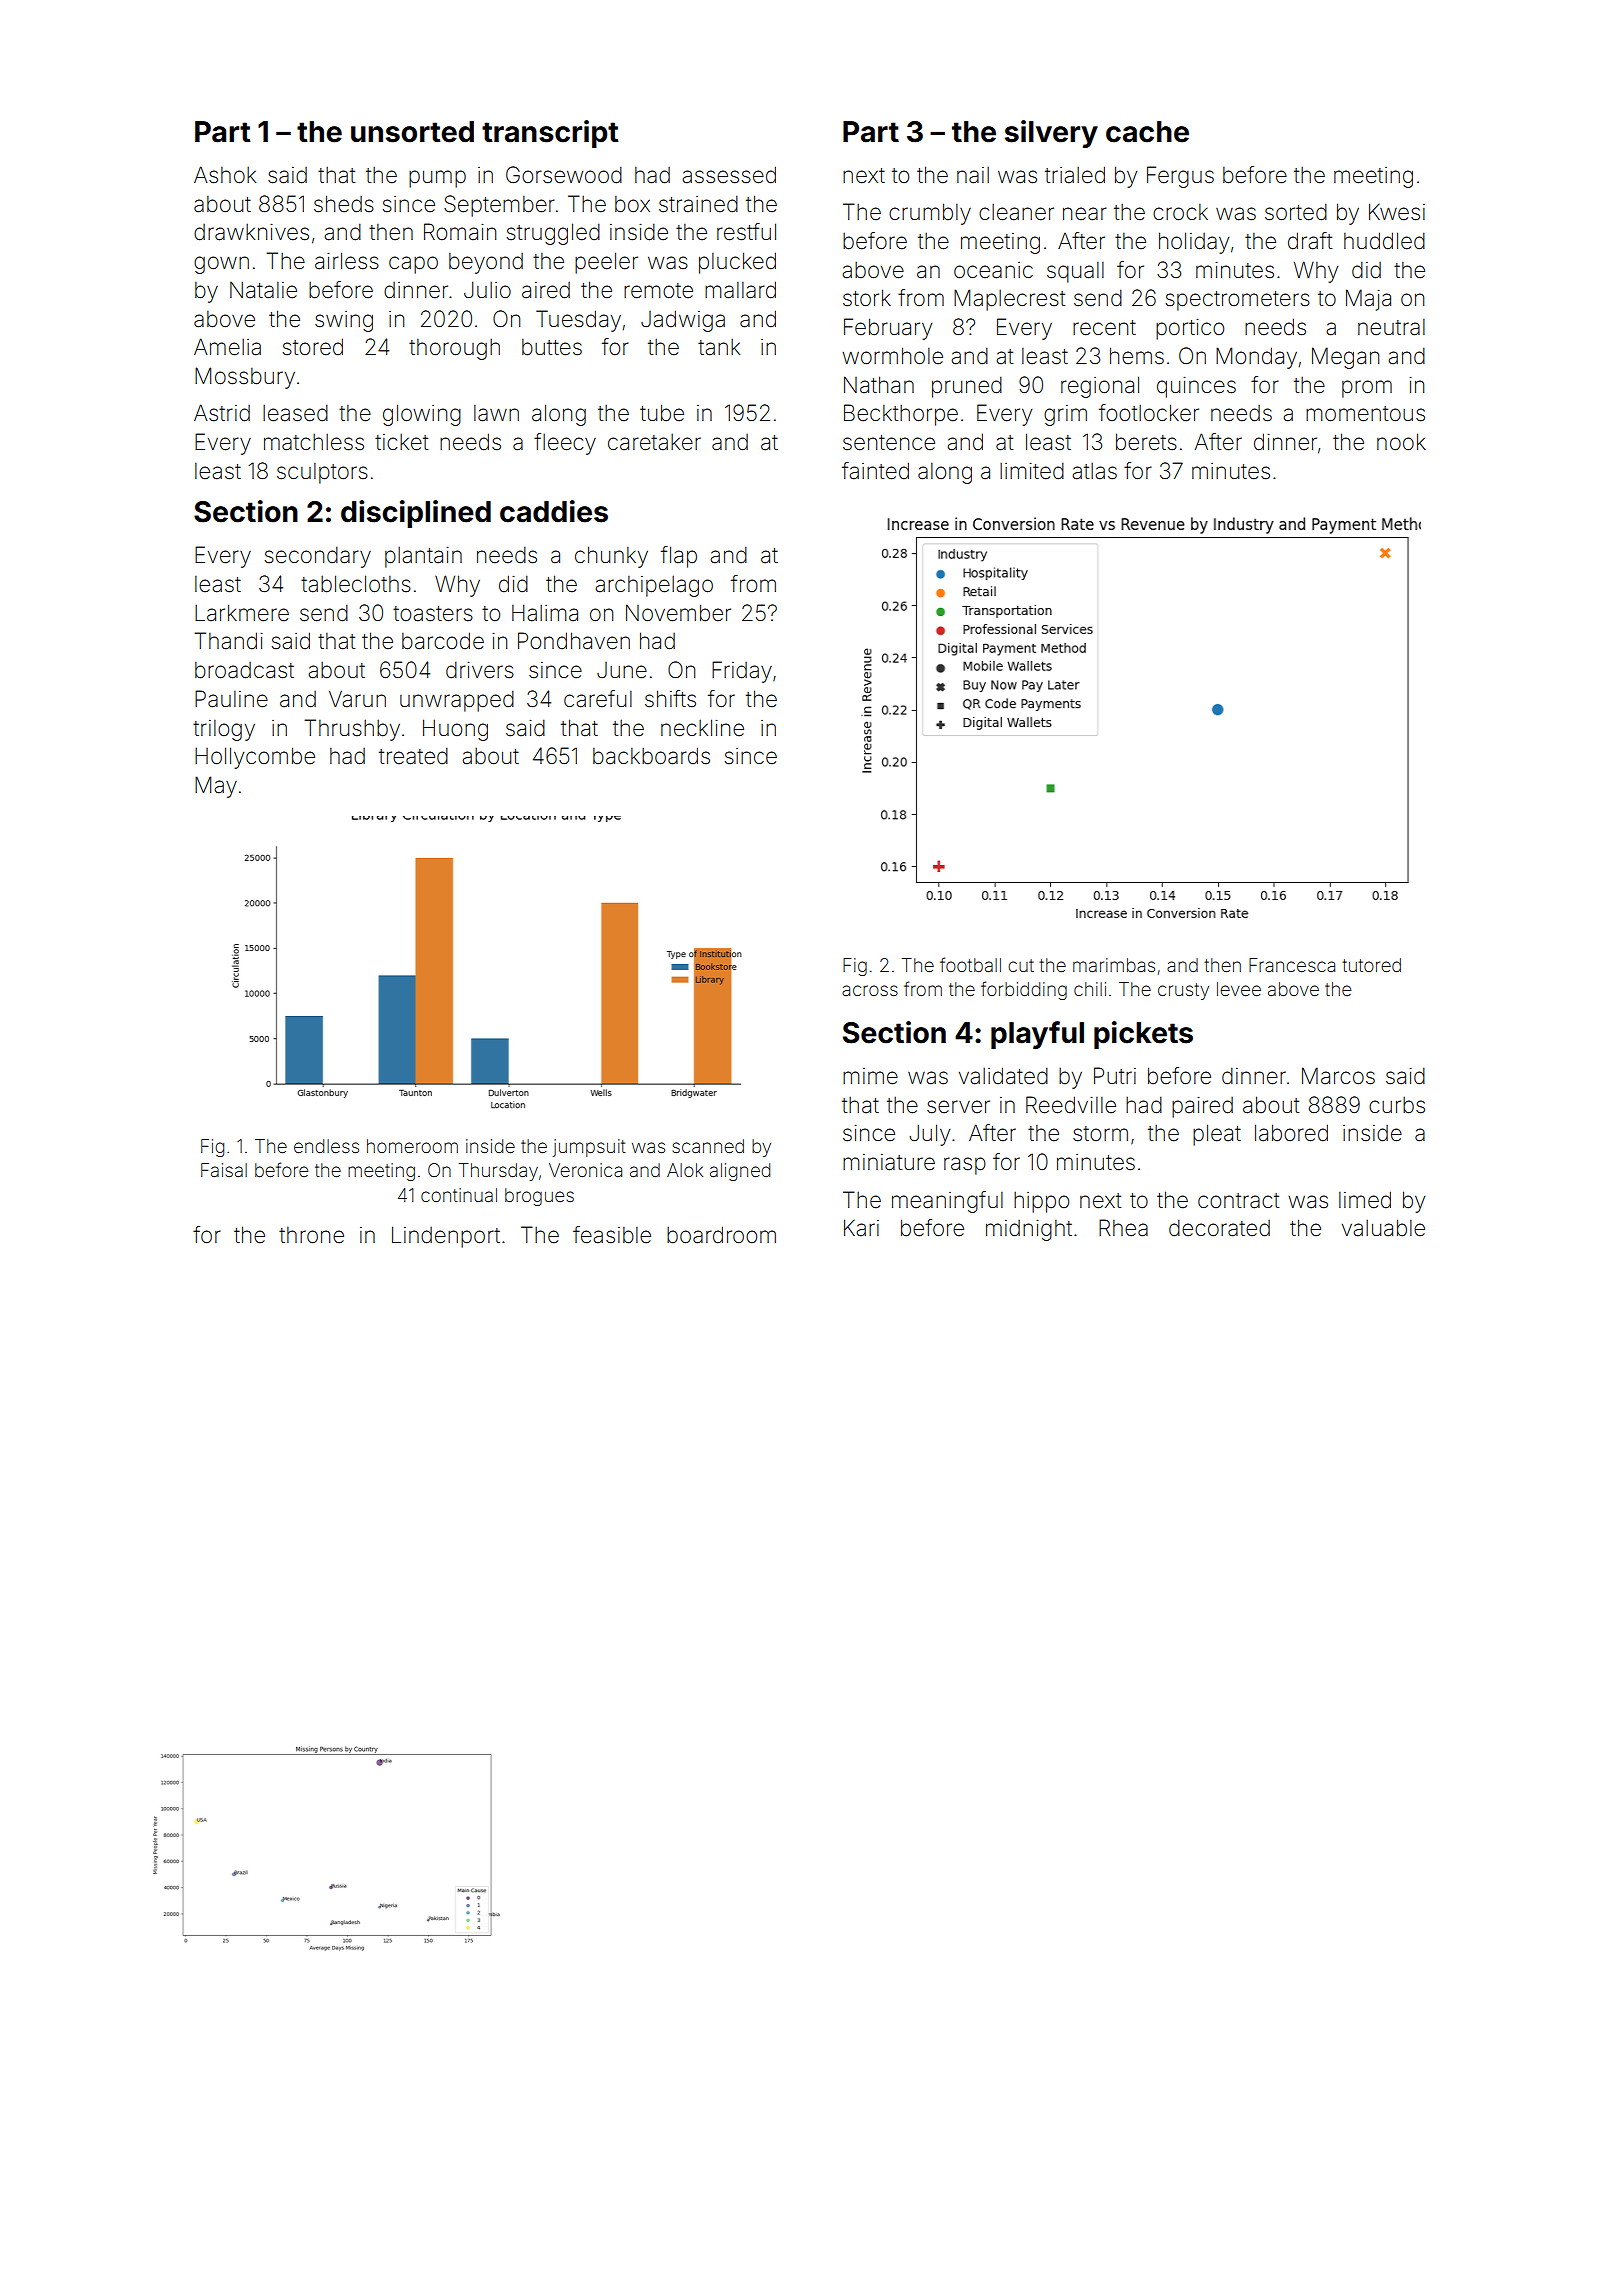 This document has height=2292, width=1620. Describe the element at coordinates (1114, 965) in the document. I see `marimbas` at that location.
